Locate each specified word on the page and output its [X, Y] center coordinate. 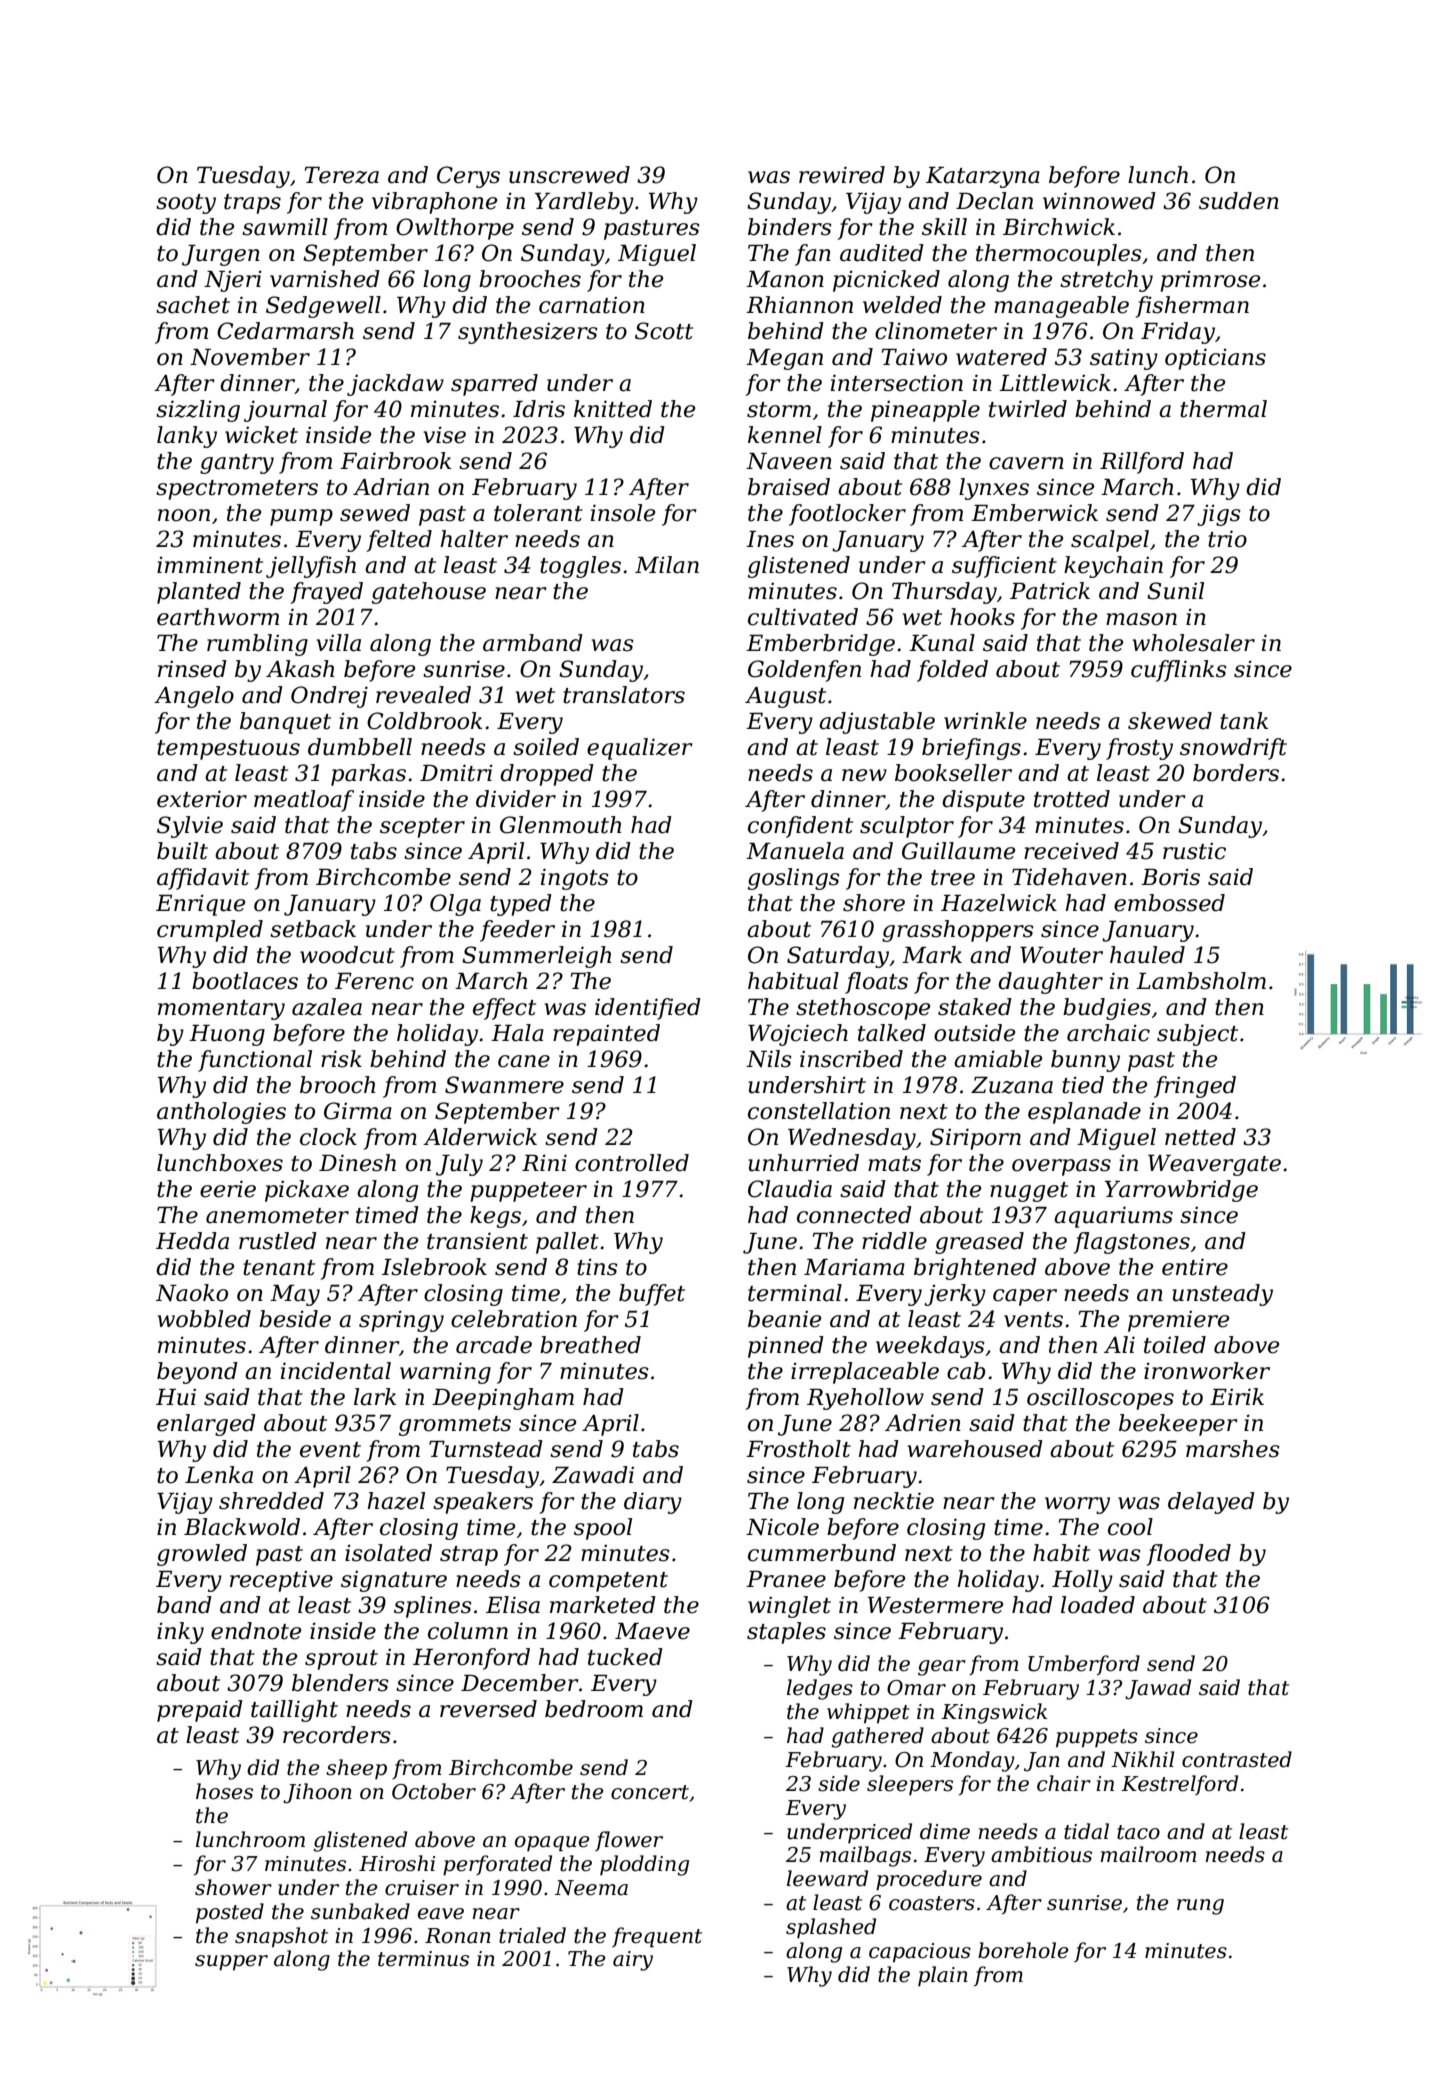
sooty [186, 204]
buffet [652, 1295]
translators [624, 695]
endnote [256, 1631]
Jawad [1158, 1689]
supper [231, 1963]
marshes [1233, 1449]
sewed [375, 513]
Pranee [786, 1579]
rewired [842, 175]
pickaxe [307, 1191]
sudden [1239, 201]
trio [1227, 539]
